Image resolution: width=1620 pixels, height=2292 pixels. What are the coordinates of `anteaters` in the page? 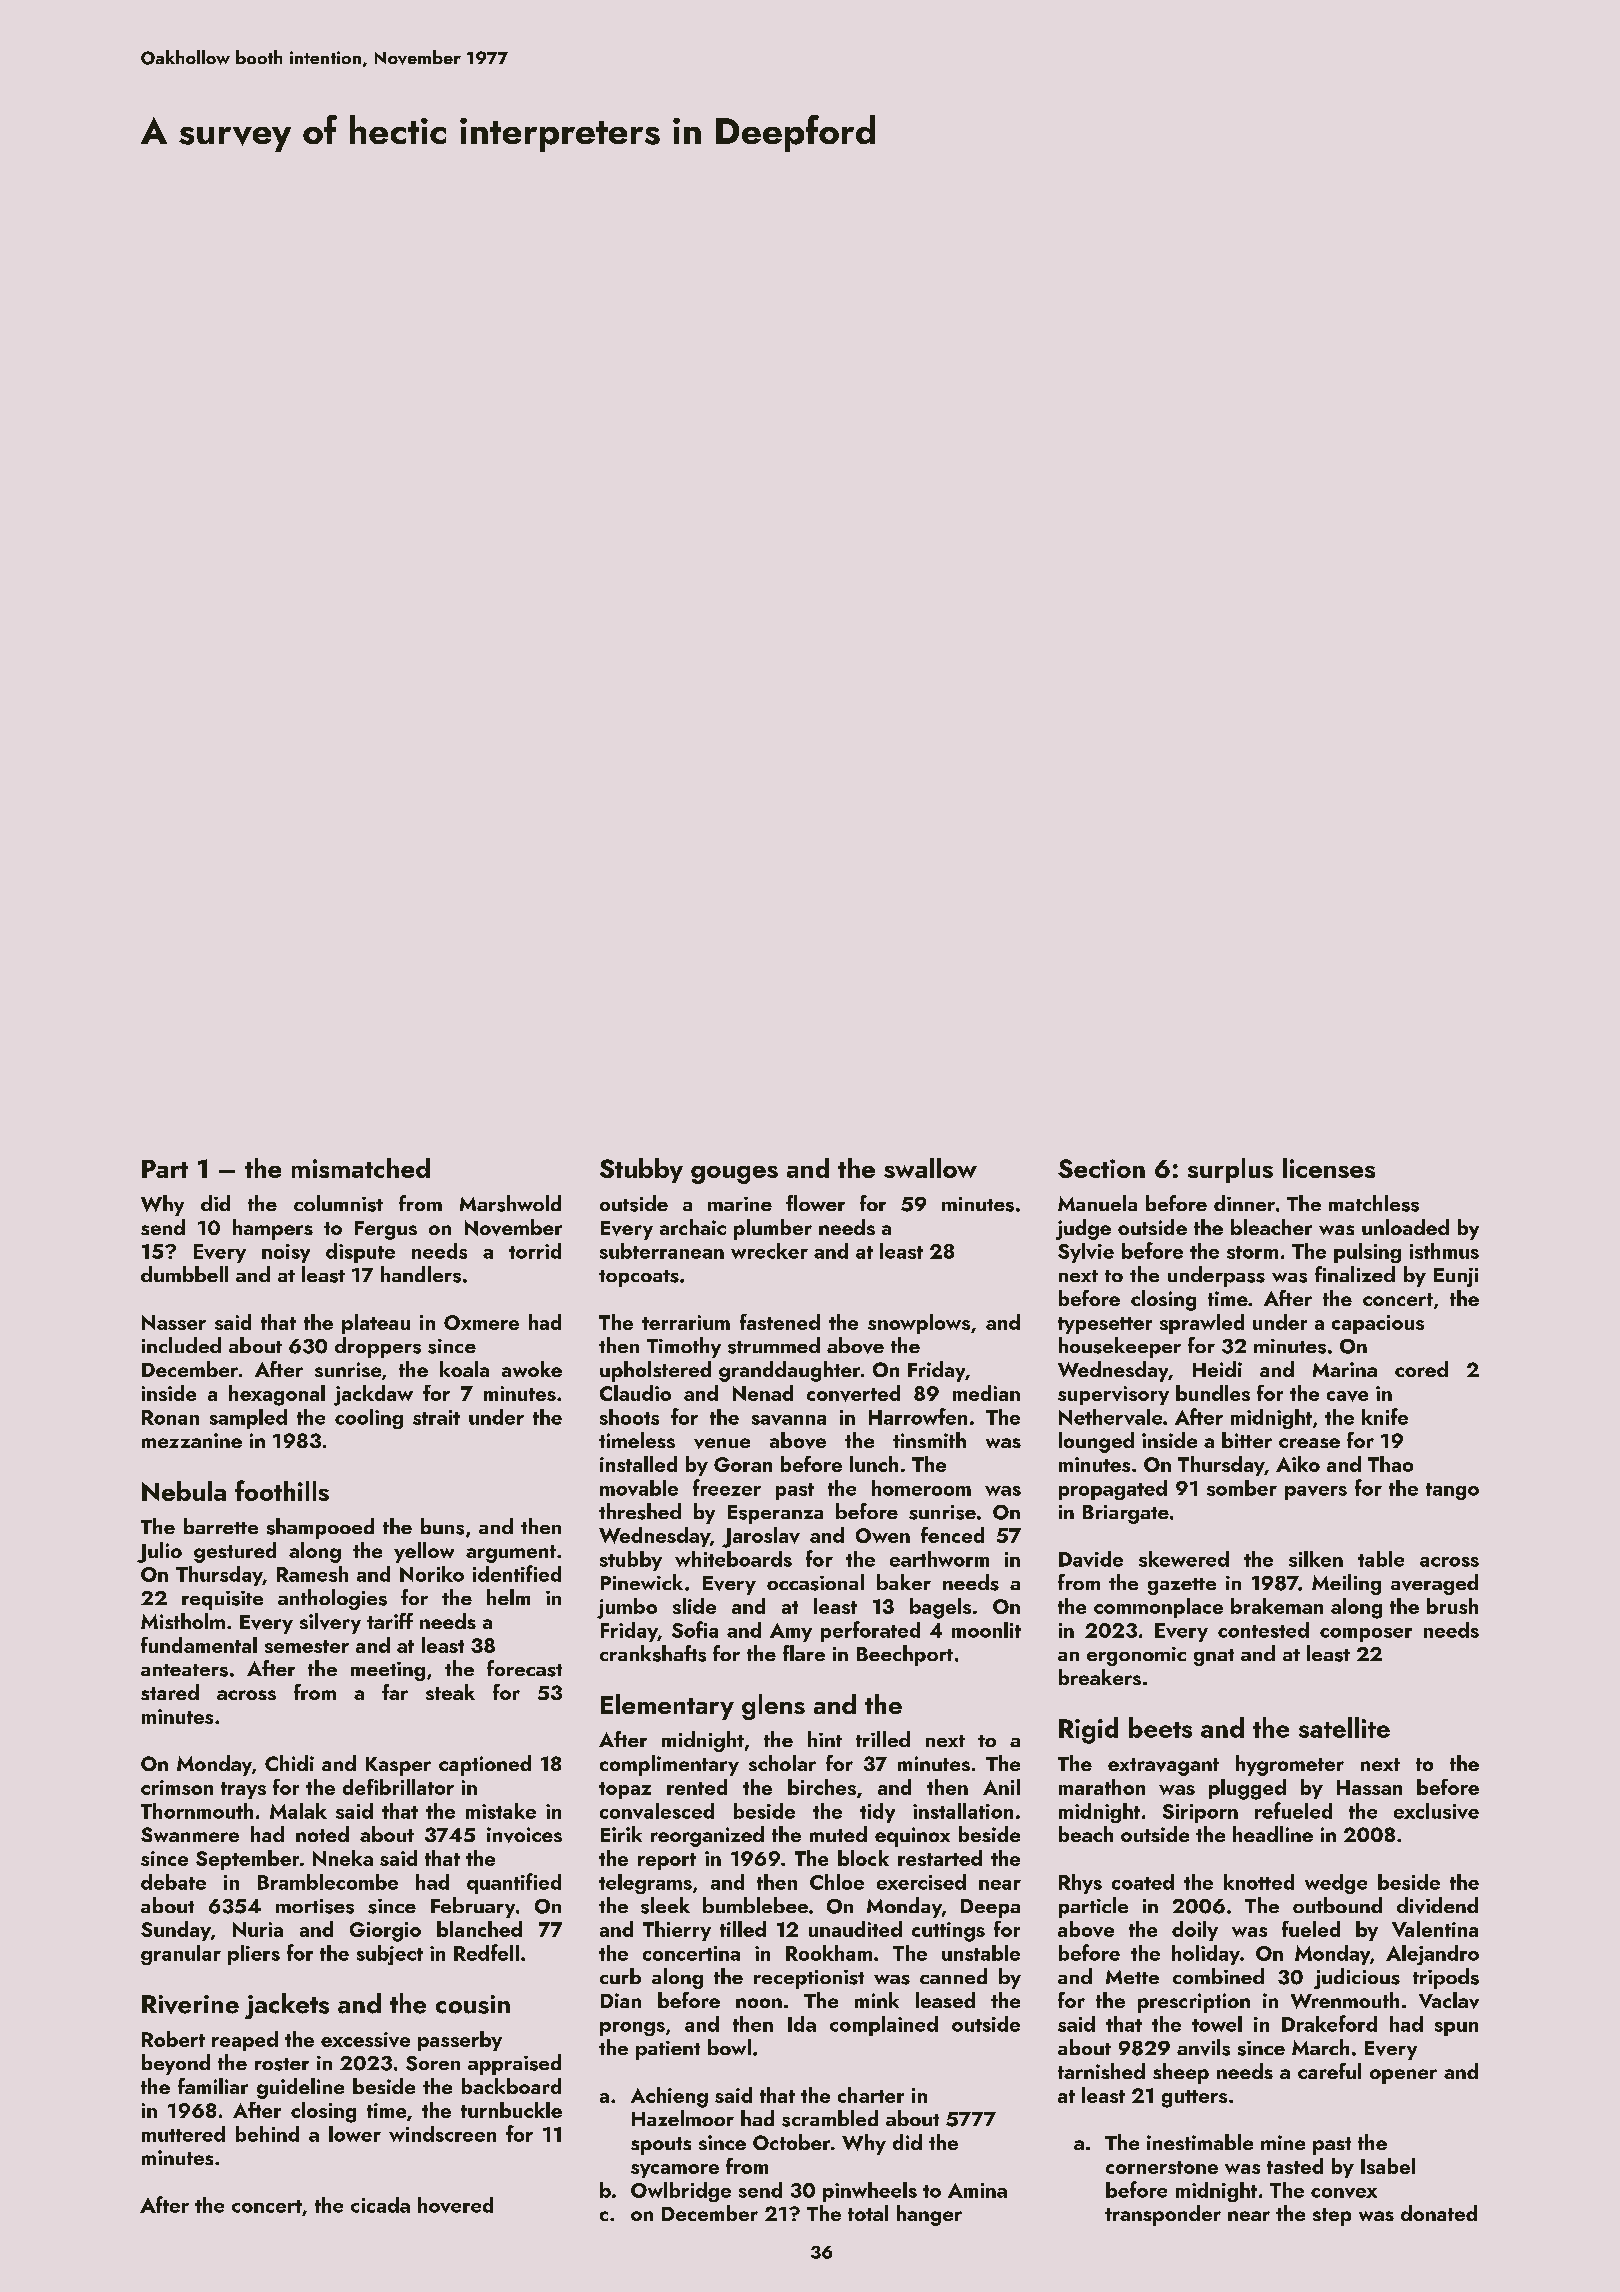 It's located at (184, 1670).
